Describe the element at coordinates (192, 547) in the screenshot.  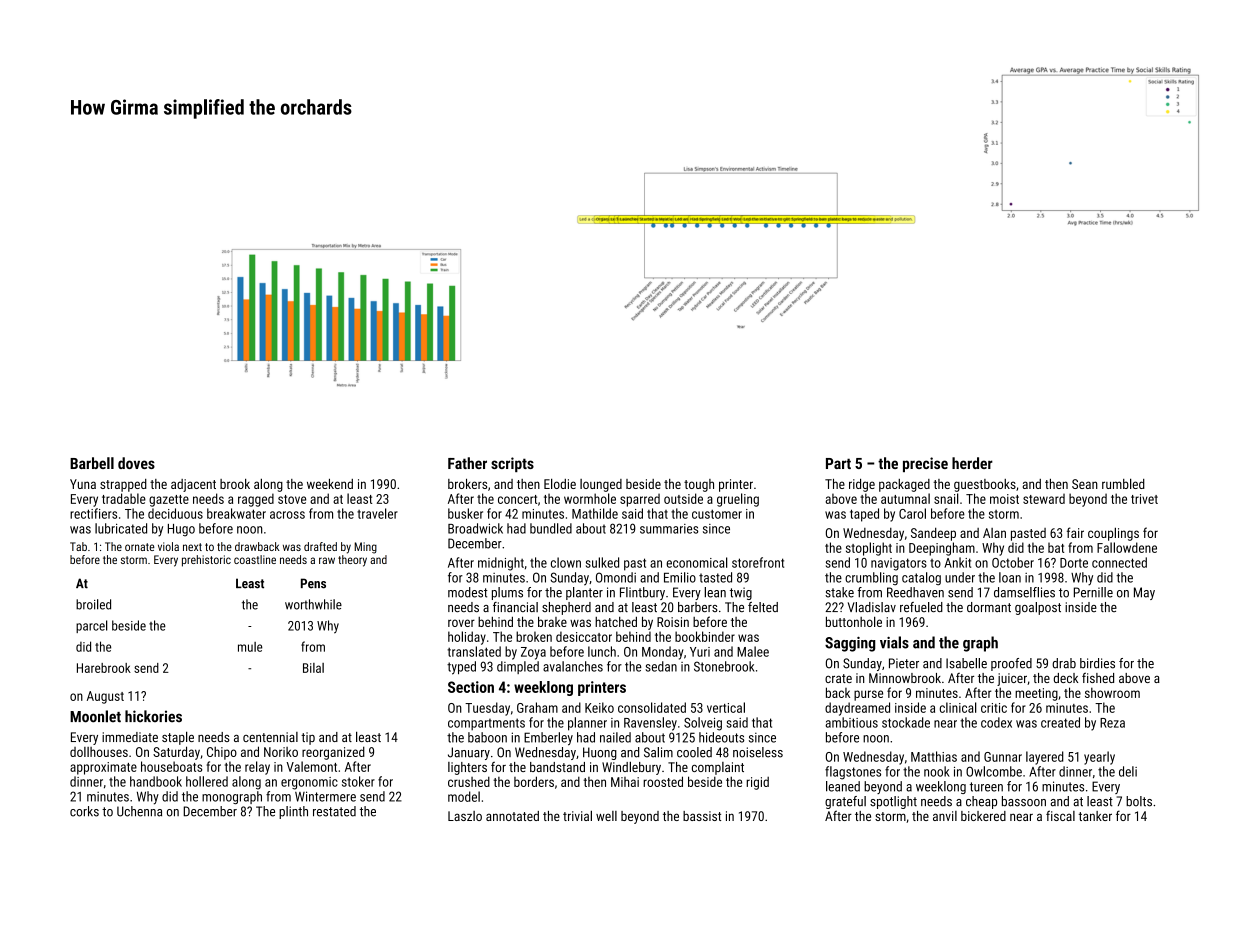
I see `next` at that location.
